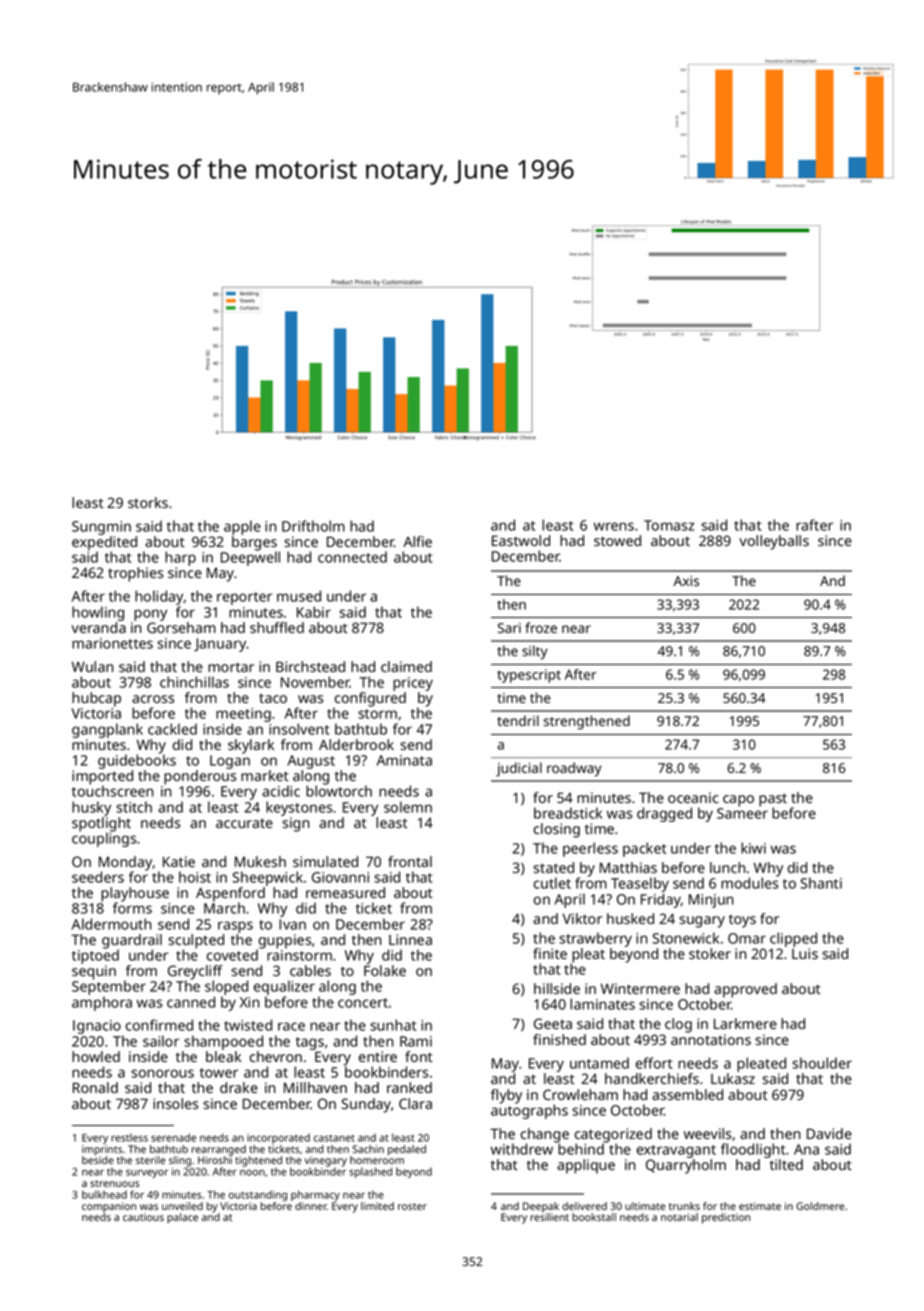  I want to click on wrens, so click(614, 526).
